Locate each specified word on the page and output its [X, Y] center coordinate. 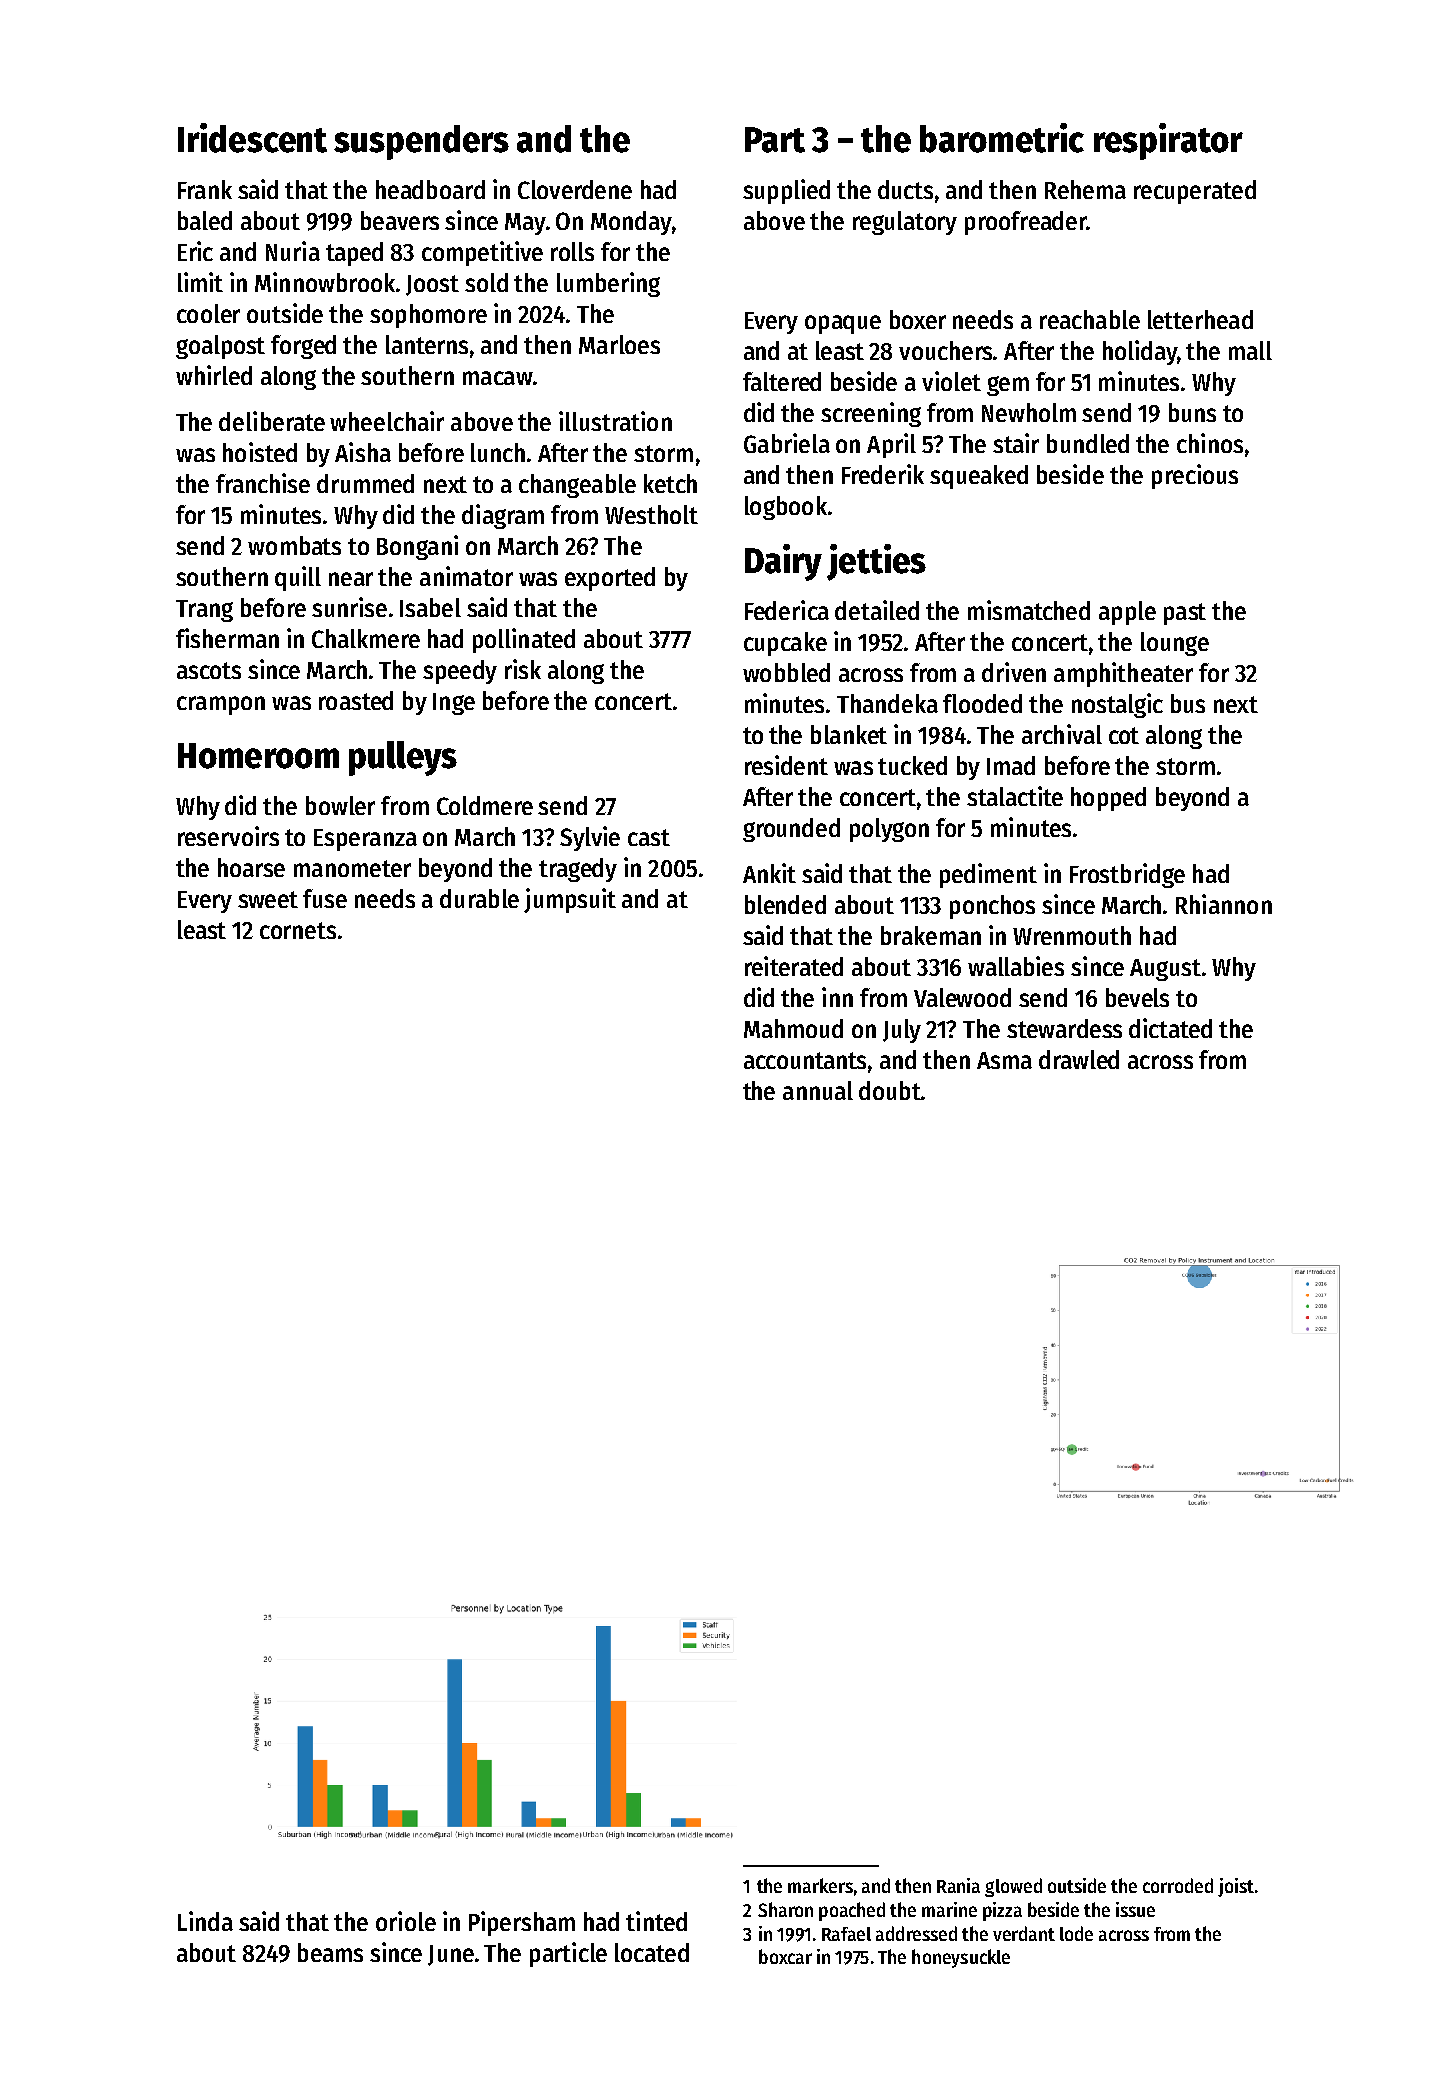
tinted [656, 1921]
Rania [958, 1885]
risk [523, 669]
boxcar [785, 1956]
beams [330, 1952]
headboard [430, 189]
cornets [298, 930]
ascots [209, 670]
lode [1076, 1933]
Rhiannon [1224, 904]
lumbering [608, 284]
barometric [1002, 138]
